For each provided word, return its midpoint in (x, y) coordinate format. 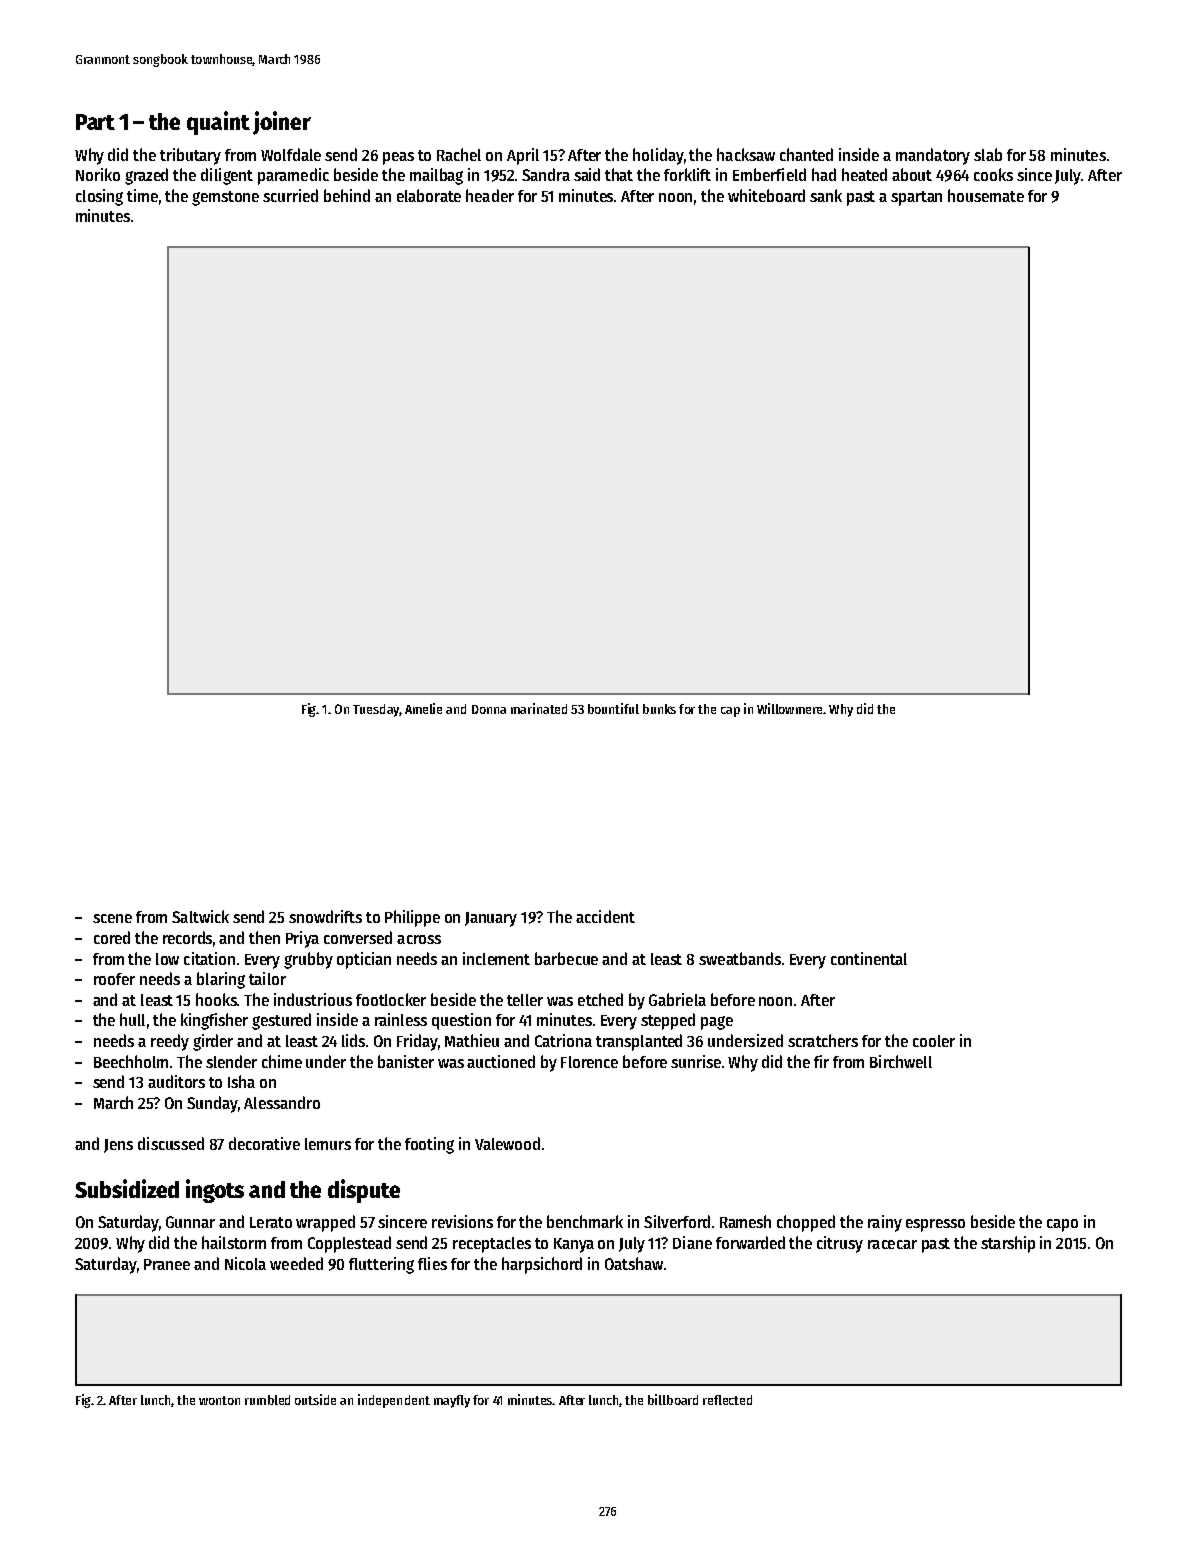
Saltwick (200, 916)
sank (826, 195)
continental (869, 958)
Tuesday (376, 710)
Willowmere (789, 708)
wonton (219, 1400)
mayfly (452, 1401)
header (490, 195)
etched (600, 999)
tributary (190, 156)
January (491, 919)
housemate (986, 195)
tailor (267, 978)
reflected (727, 1400)
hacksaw (746, 154)
